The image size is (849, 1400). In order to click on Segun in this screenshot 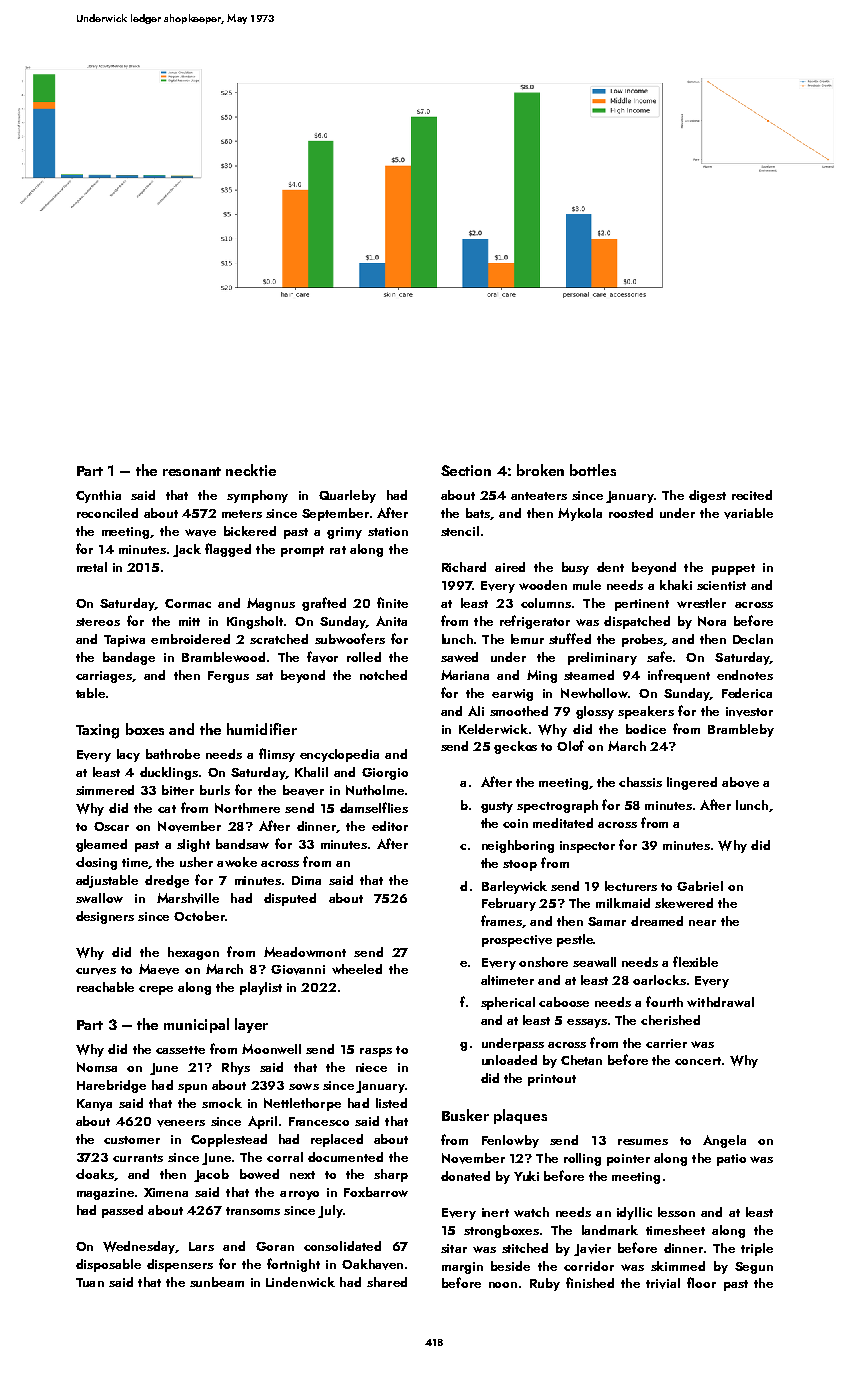, I will do `click(754, 1268)`.
